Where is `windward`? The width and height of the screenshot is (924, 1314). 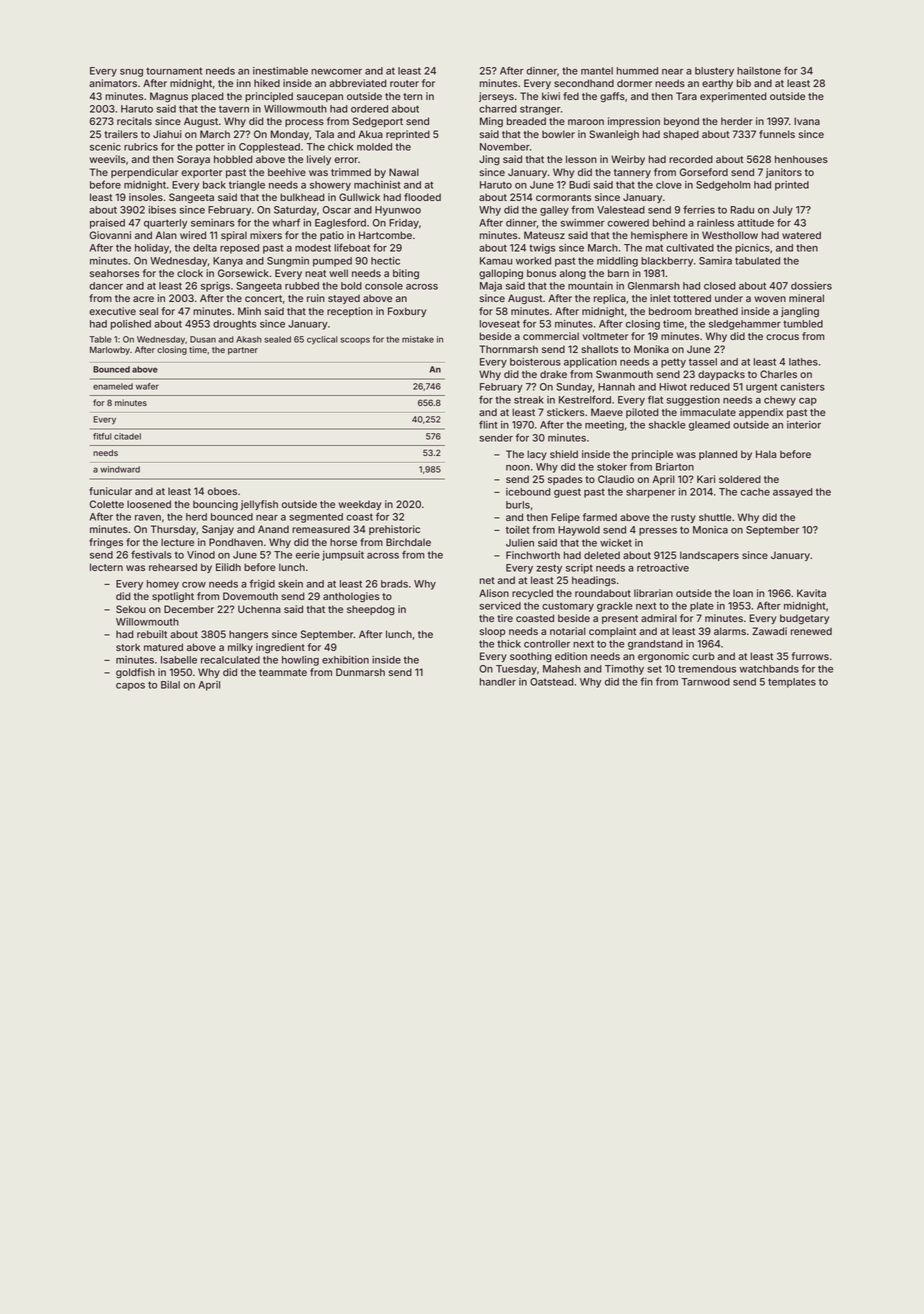
windward is located at coordinates (120, 469).
